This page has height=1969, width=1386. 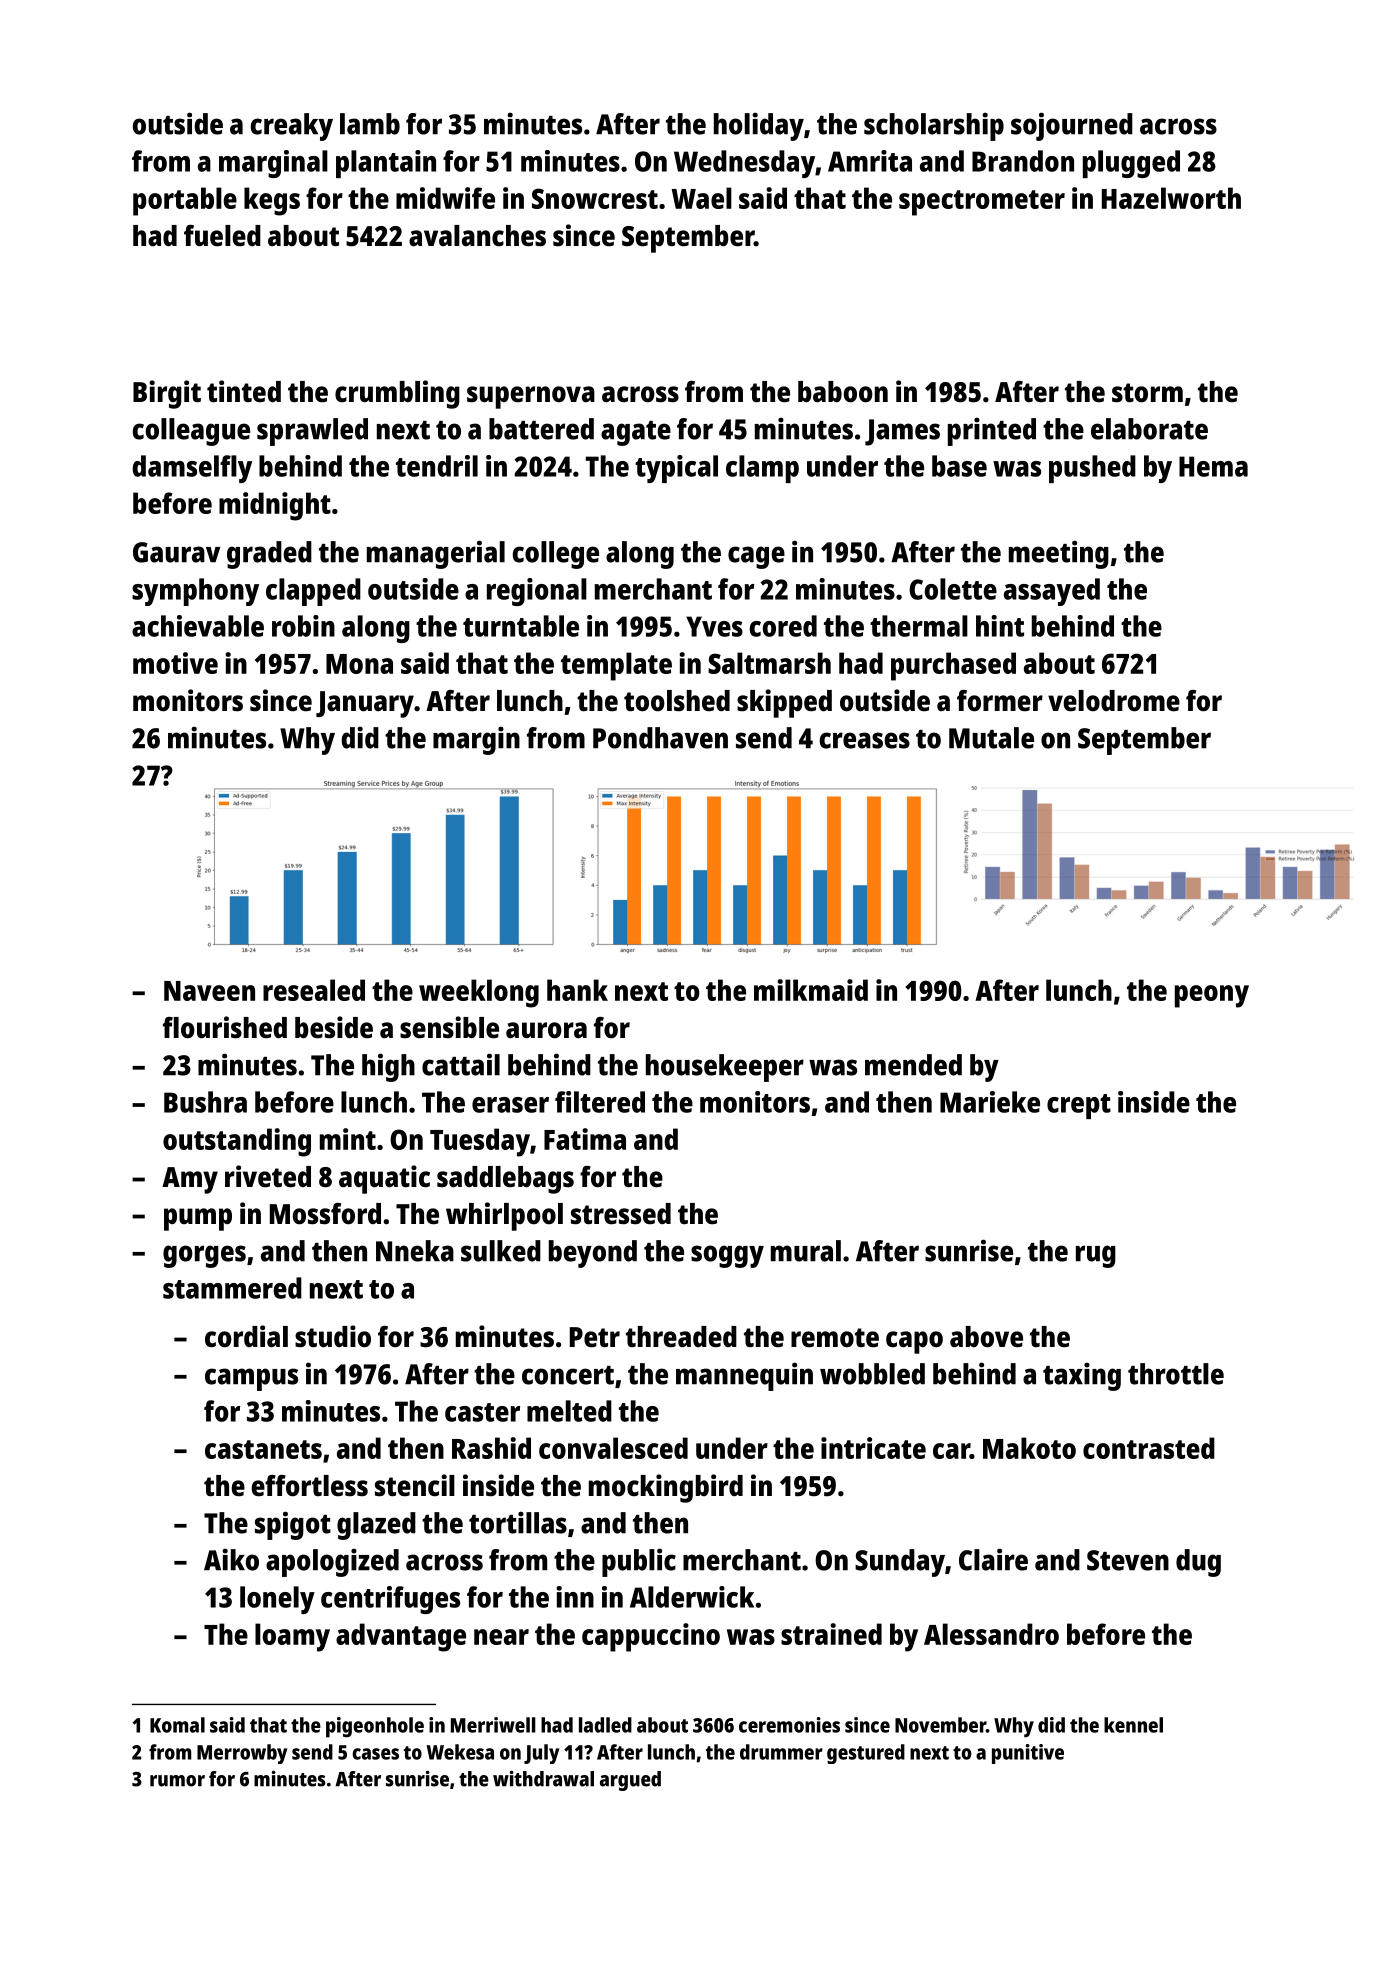 What do you see at coordinates (1171, 198) in the page?
I see `Hazelworth` at bounding box center [1171, 198].
